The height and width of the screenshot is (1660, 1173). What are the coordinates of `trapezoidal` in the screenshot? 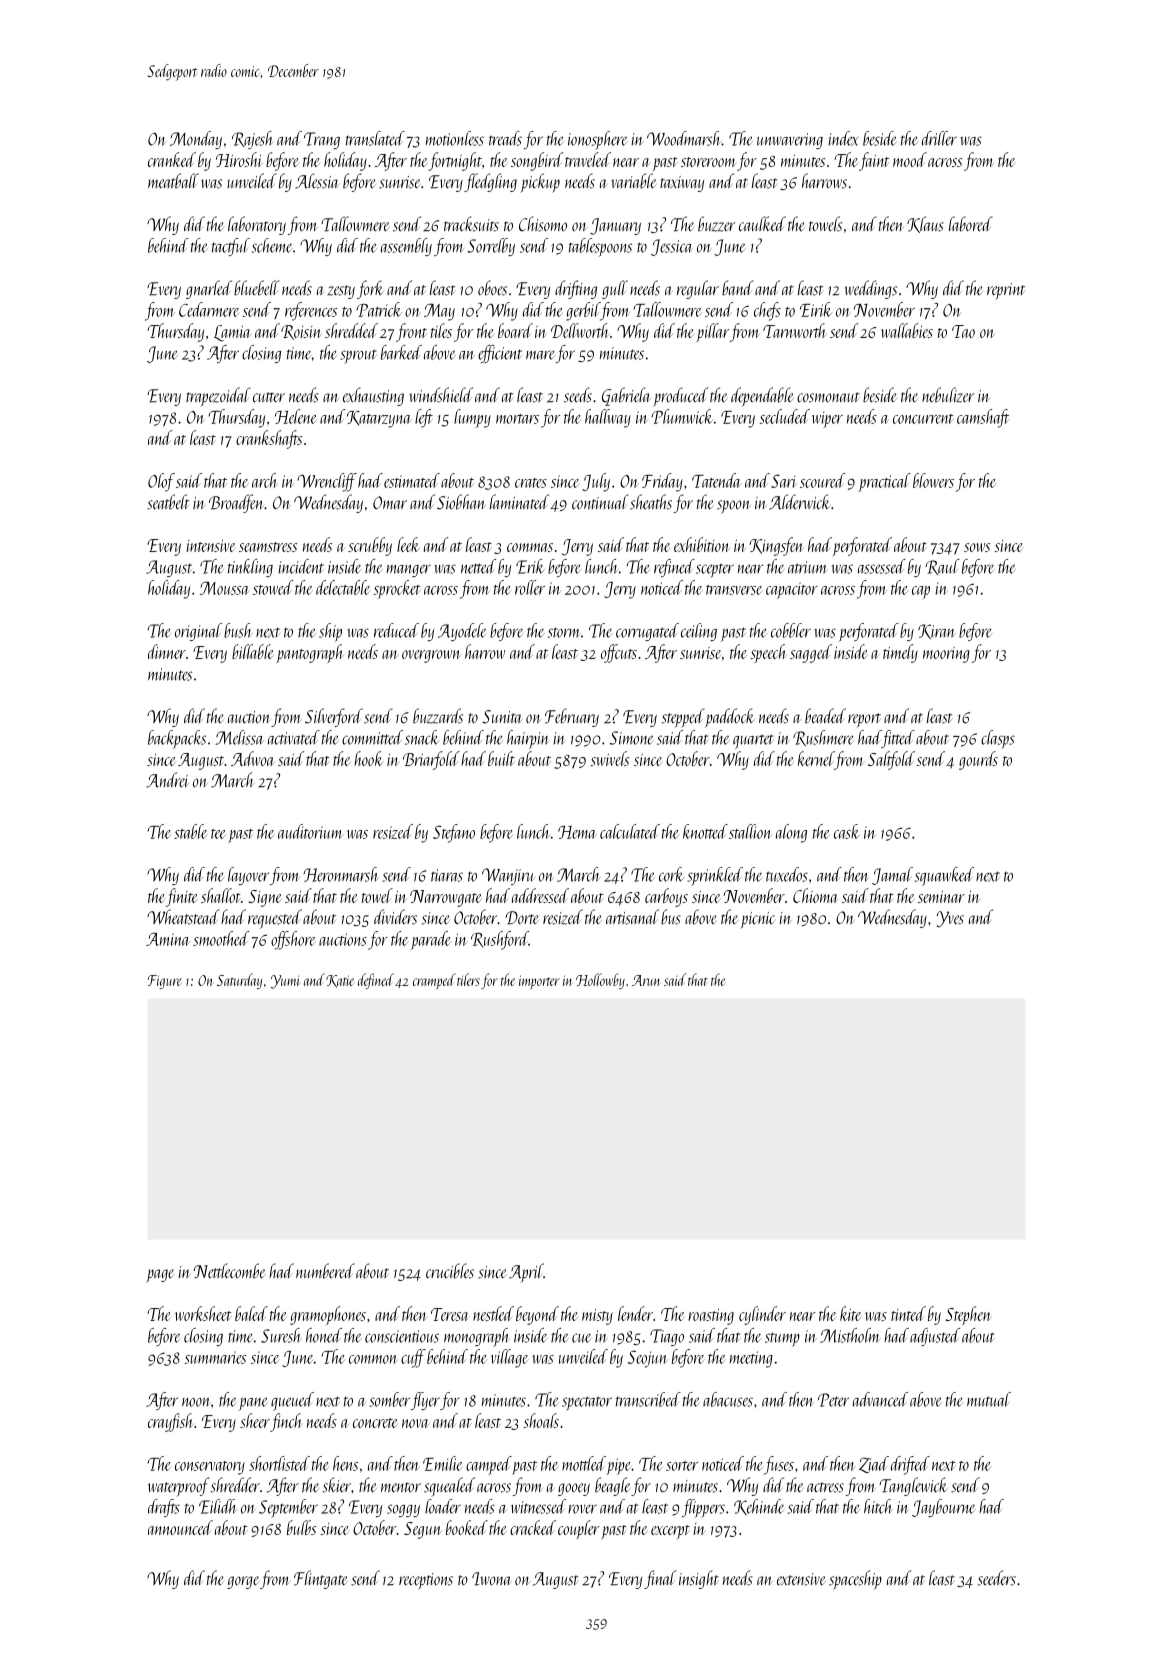 It's located at (218, 396).
